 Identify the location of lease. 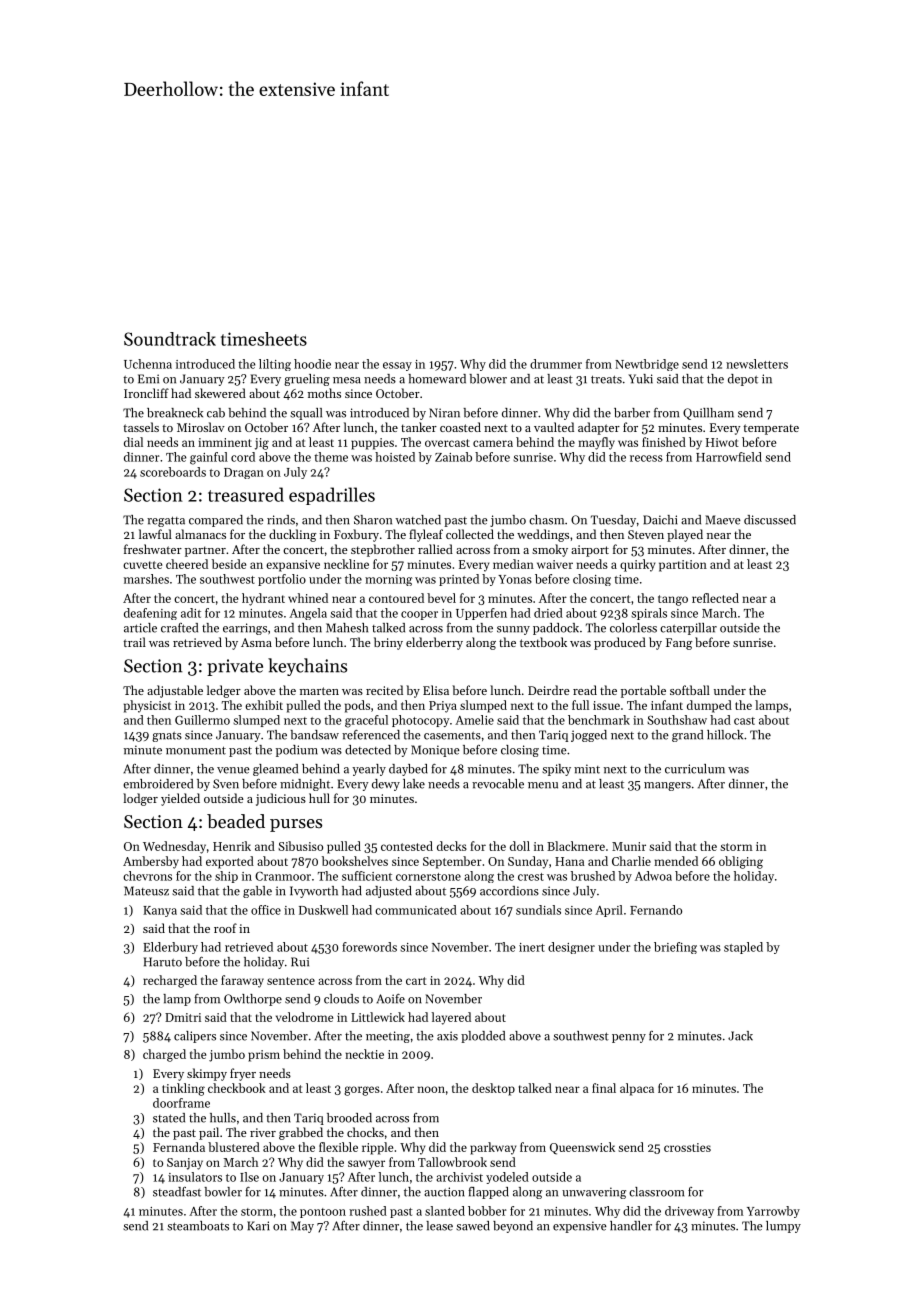
(439, 1226).
